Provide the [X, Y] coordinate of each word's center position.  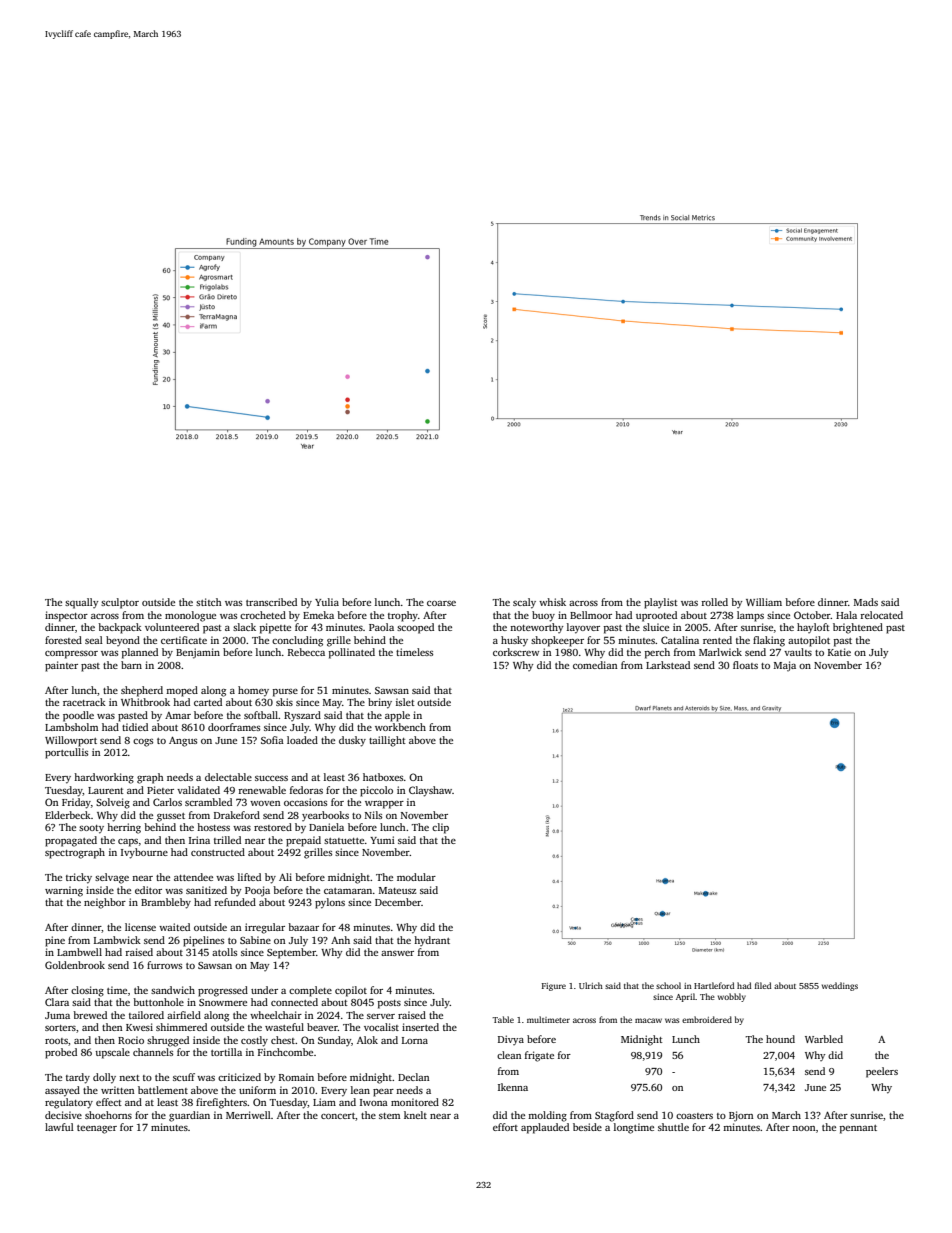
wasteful [284, 1027]
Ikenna [513, 1087]
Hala [846, 615]
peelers [882, 1072]
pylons [330, 903]
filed [763, 985]
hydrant [432, 941]
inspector [66, 616]
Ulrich [591, 985]
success [271, 778]
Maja [785, 666]
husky [514, 641]
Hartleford [714, 985]
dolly [104, 1078]
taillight [387, 741]
